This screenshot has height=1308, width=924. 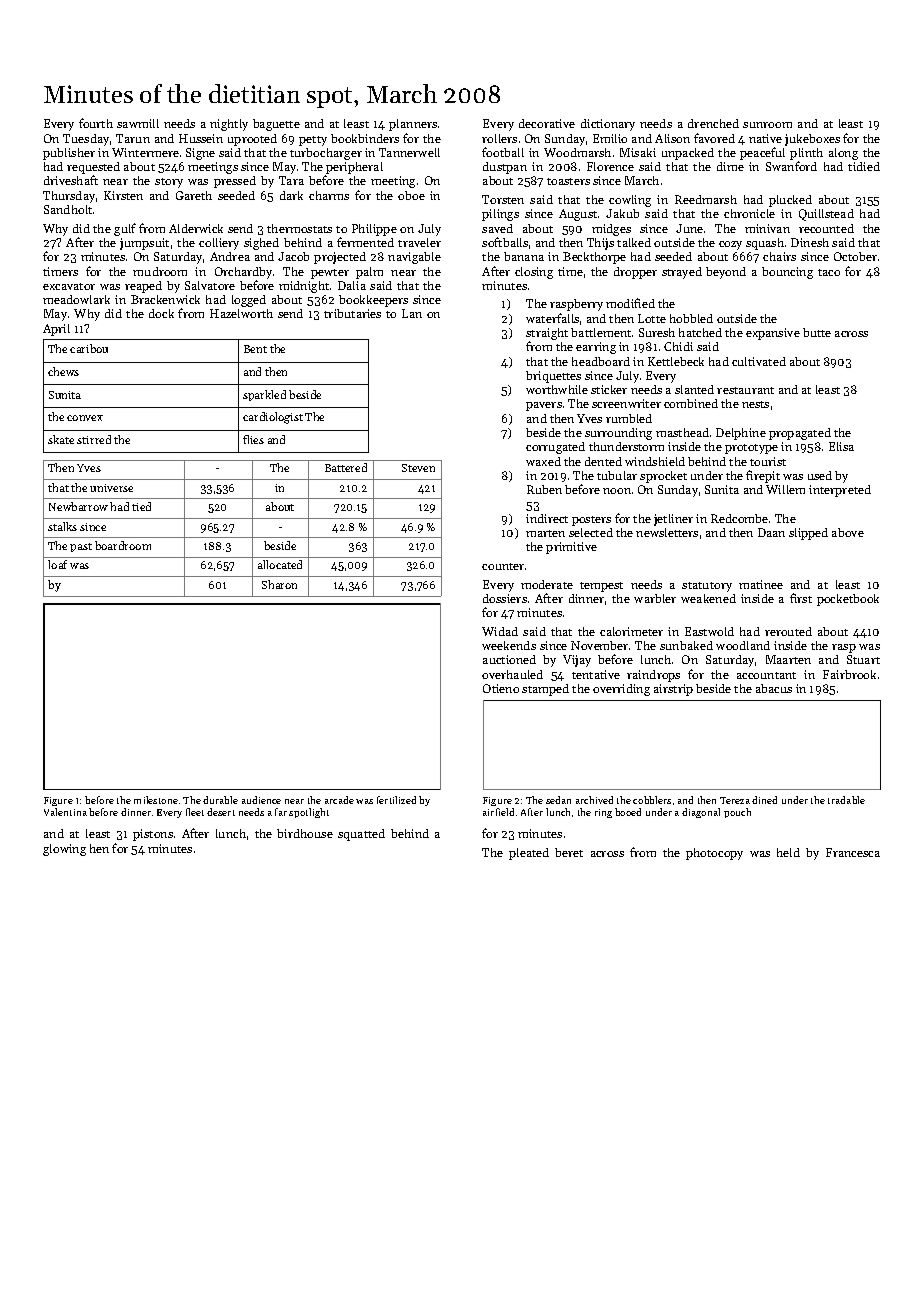 I want to click on allocated, so click(x=280, y=564).
